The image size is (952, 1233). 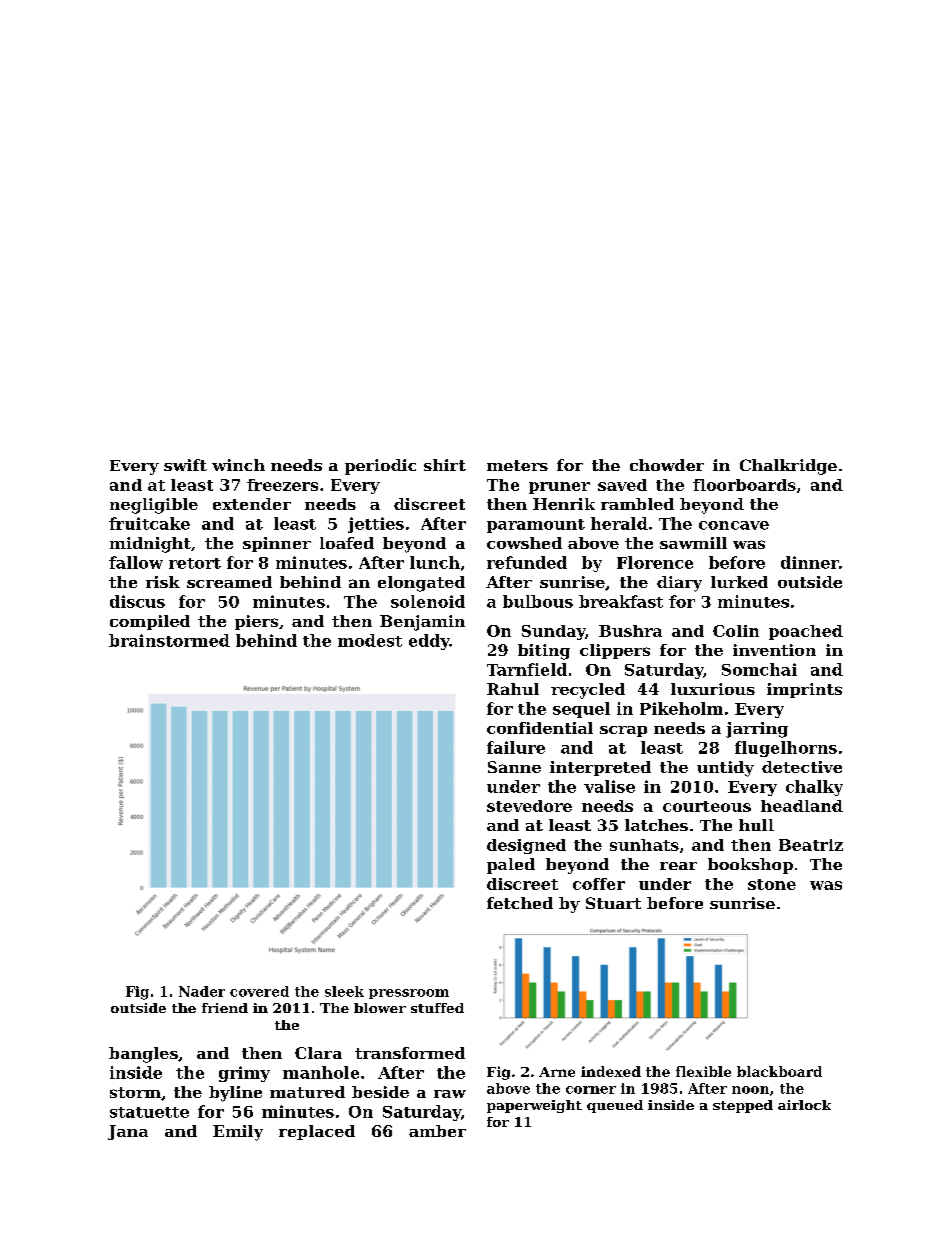 I want to click on stepped, so click(x=743, y=1106).
